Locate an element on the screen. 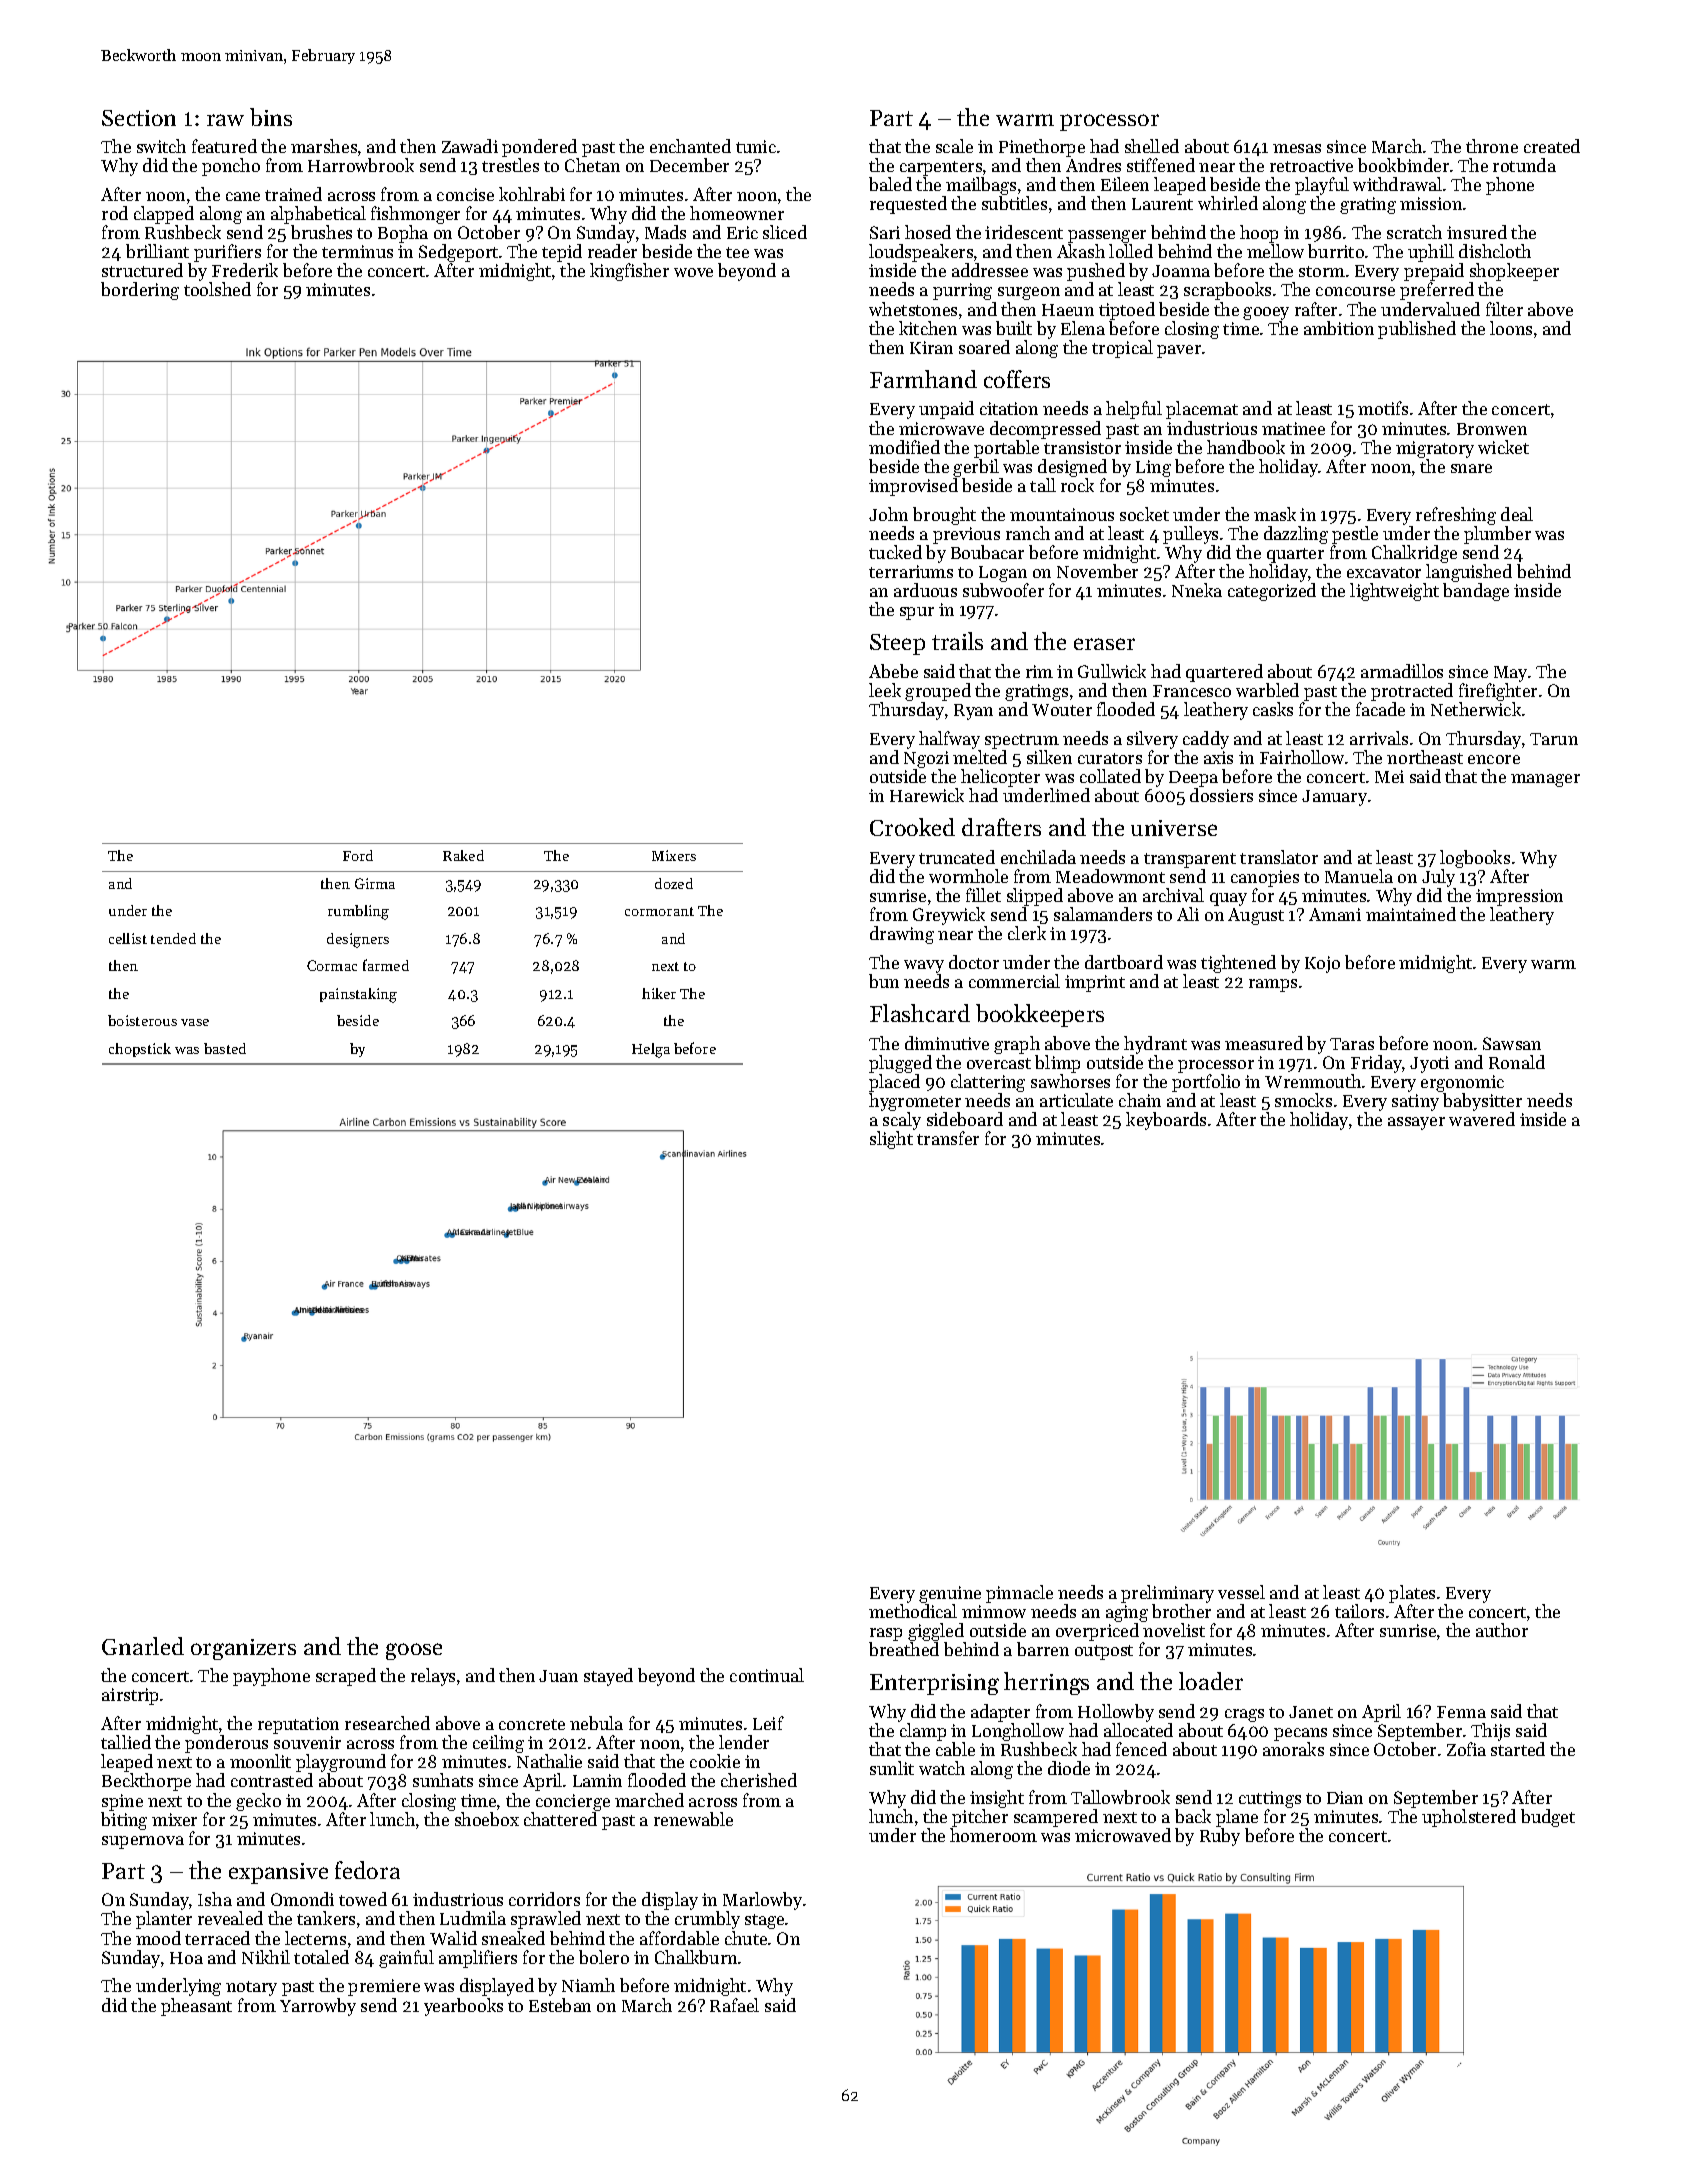  bins is located at coordinates (271, 117).
